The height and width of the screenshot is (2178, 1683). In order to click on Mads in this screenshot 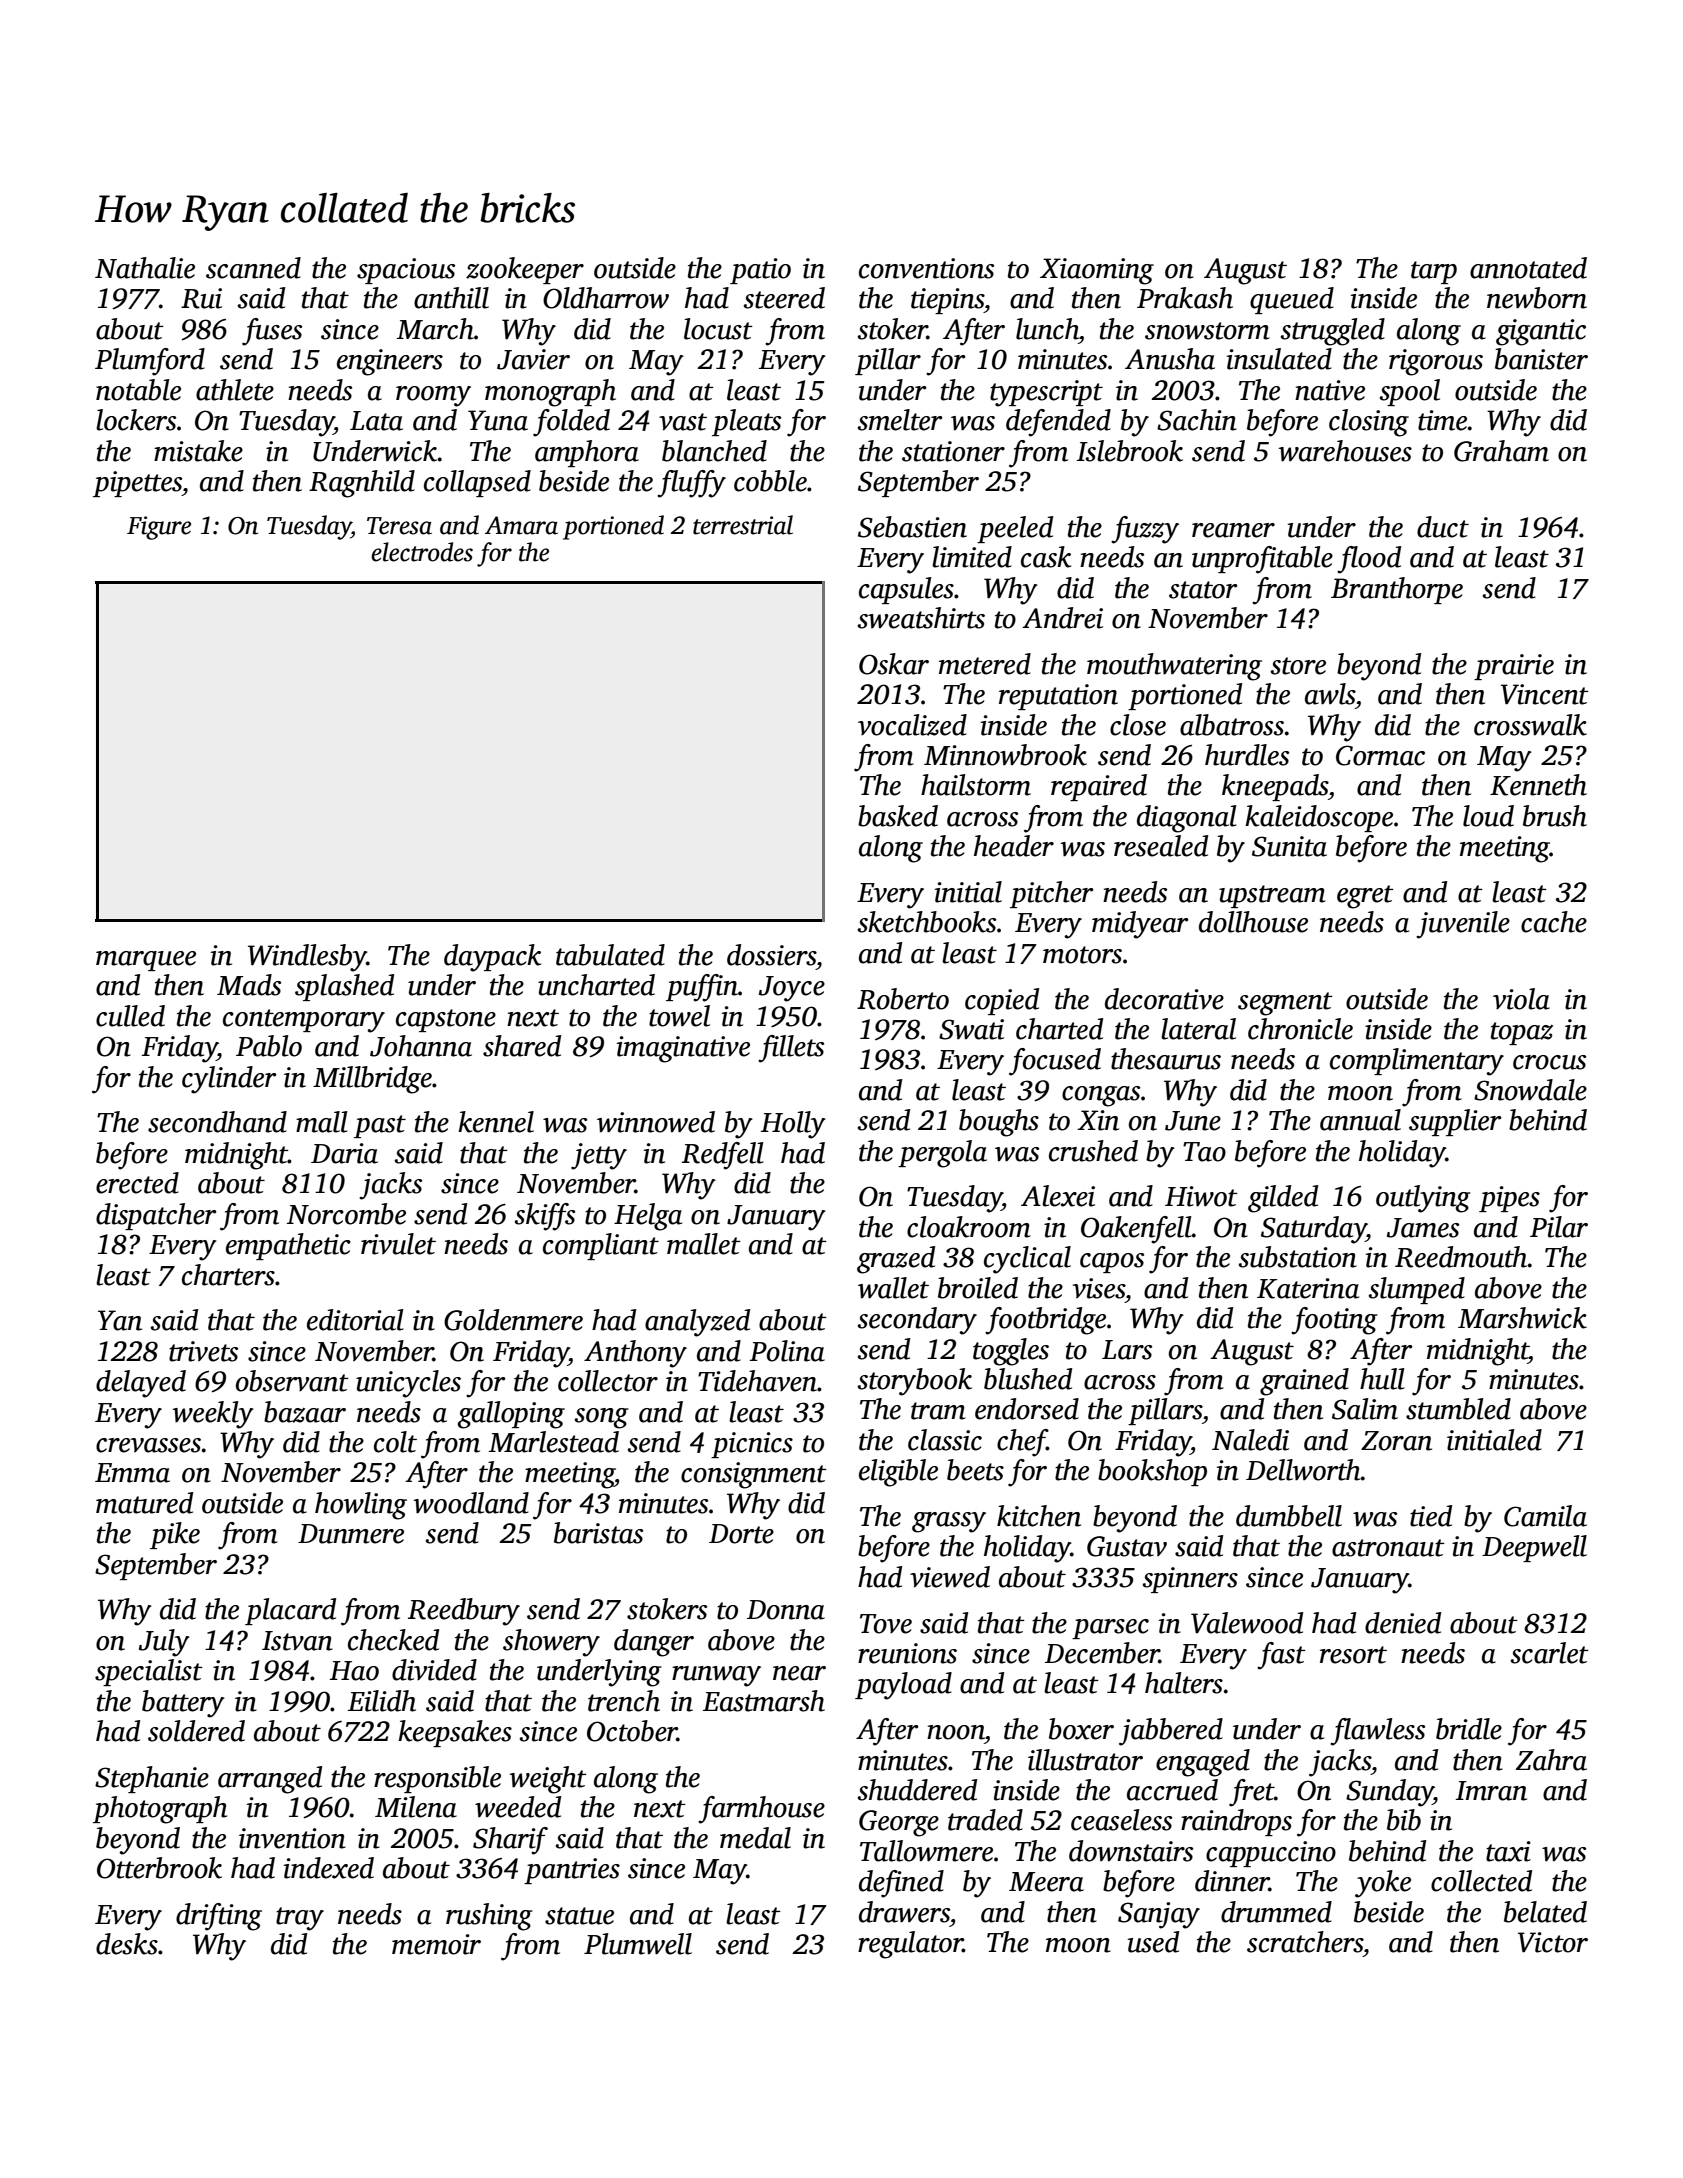, I will do `click(249, 985)`.
